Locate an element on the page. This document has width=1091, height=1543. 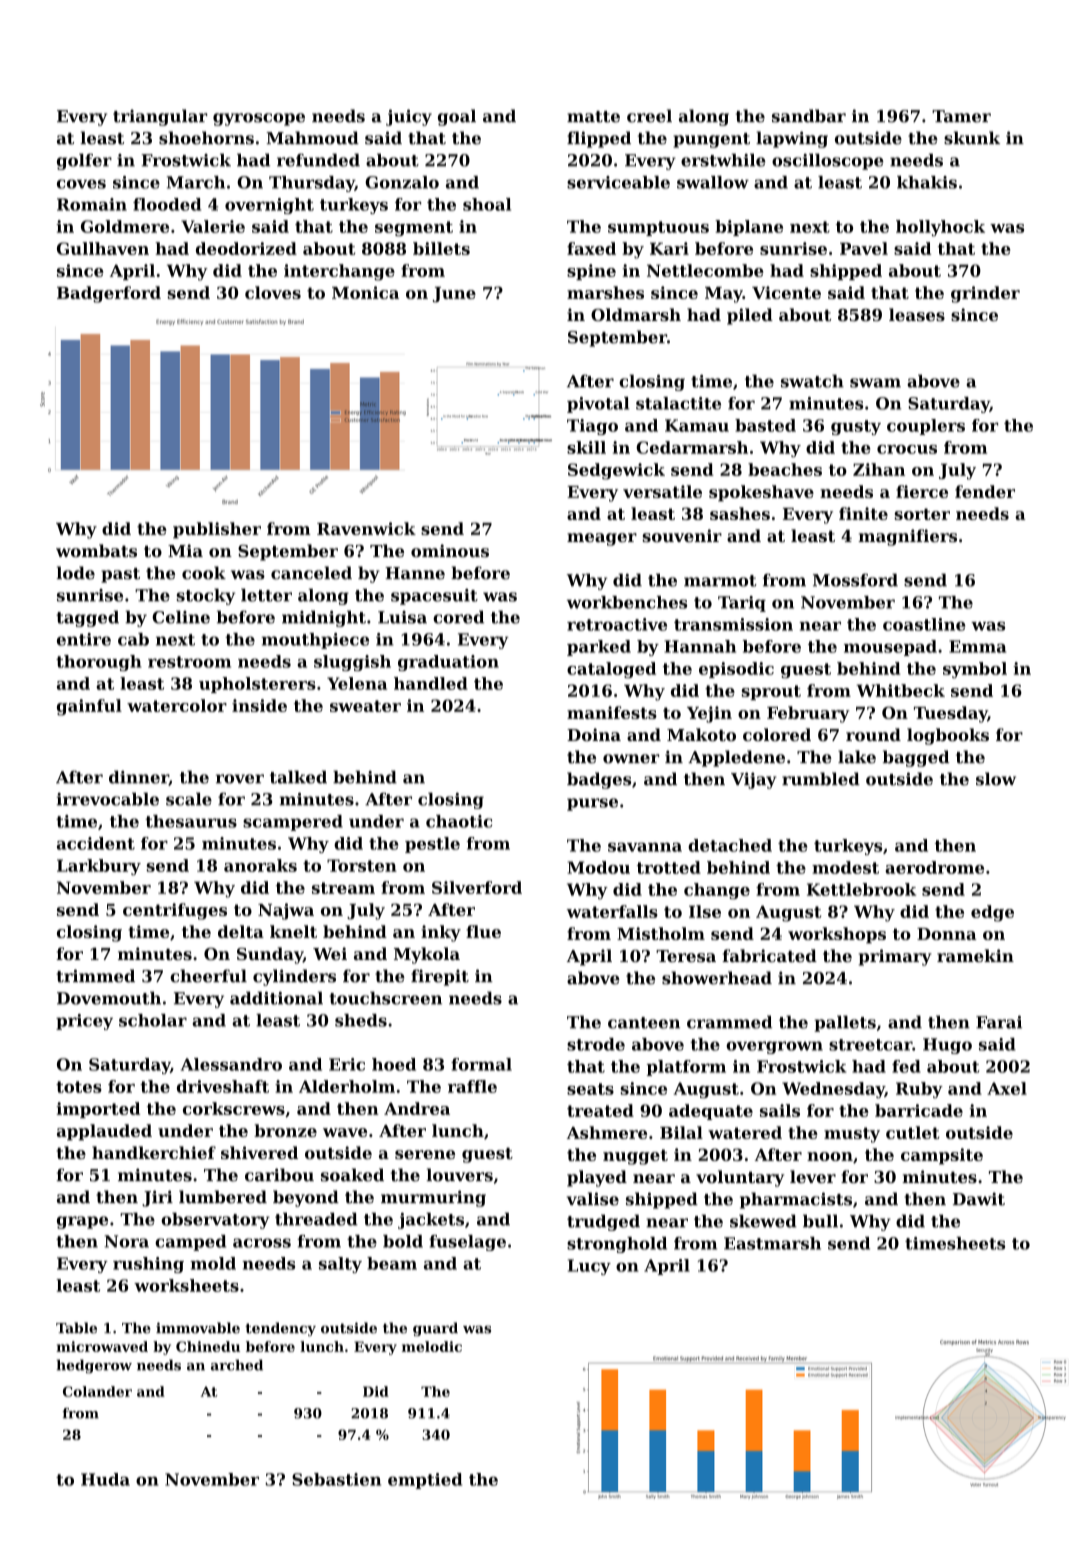
Silverford is located at coordinates (477, 887).
